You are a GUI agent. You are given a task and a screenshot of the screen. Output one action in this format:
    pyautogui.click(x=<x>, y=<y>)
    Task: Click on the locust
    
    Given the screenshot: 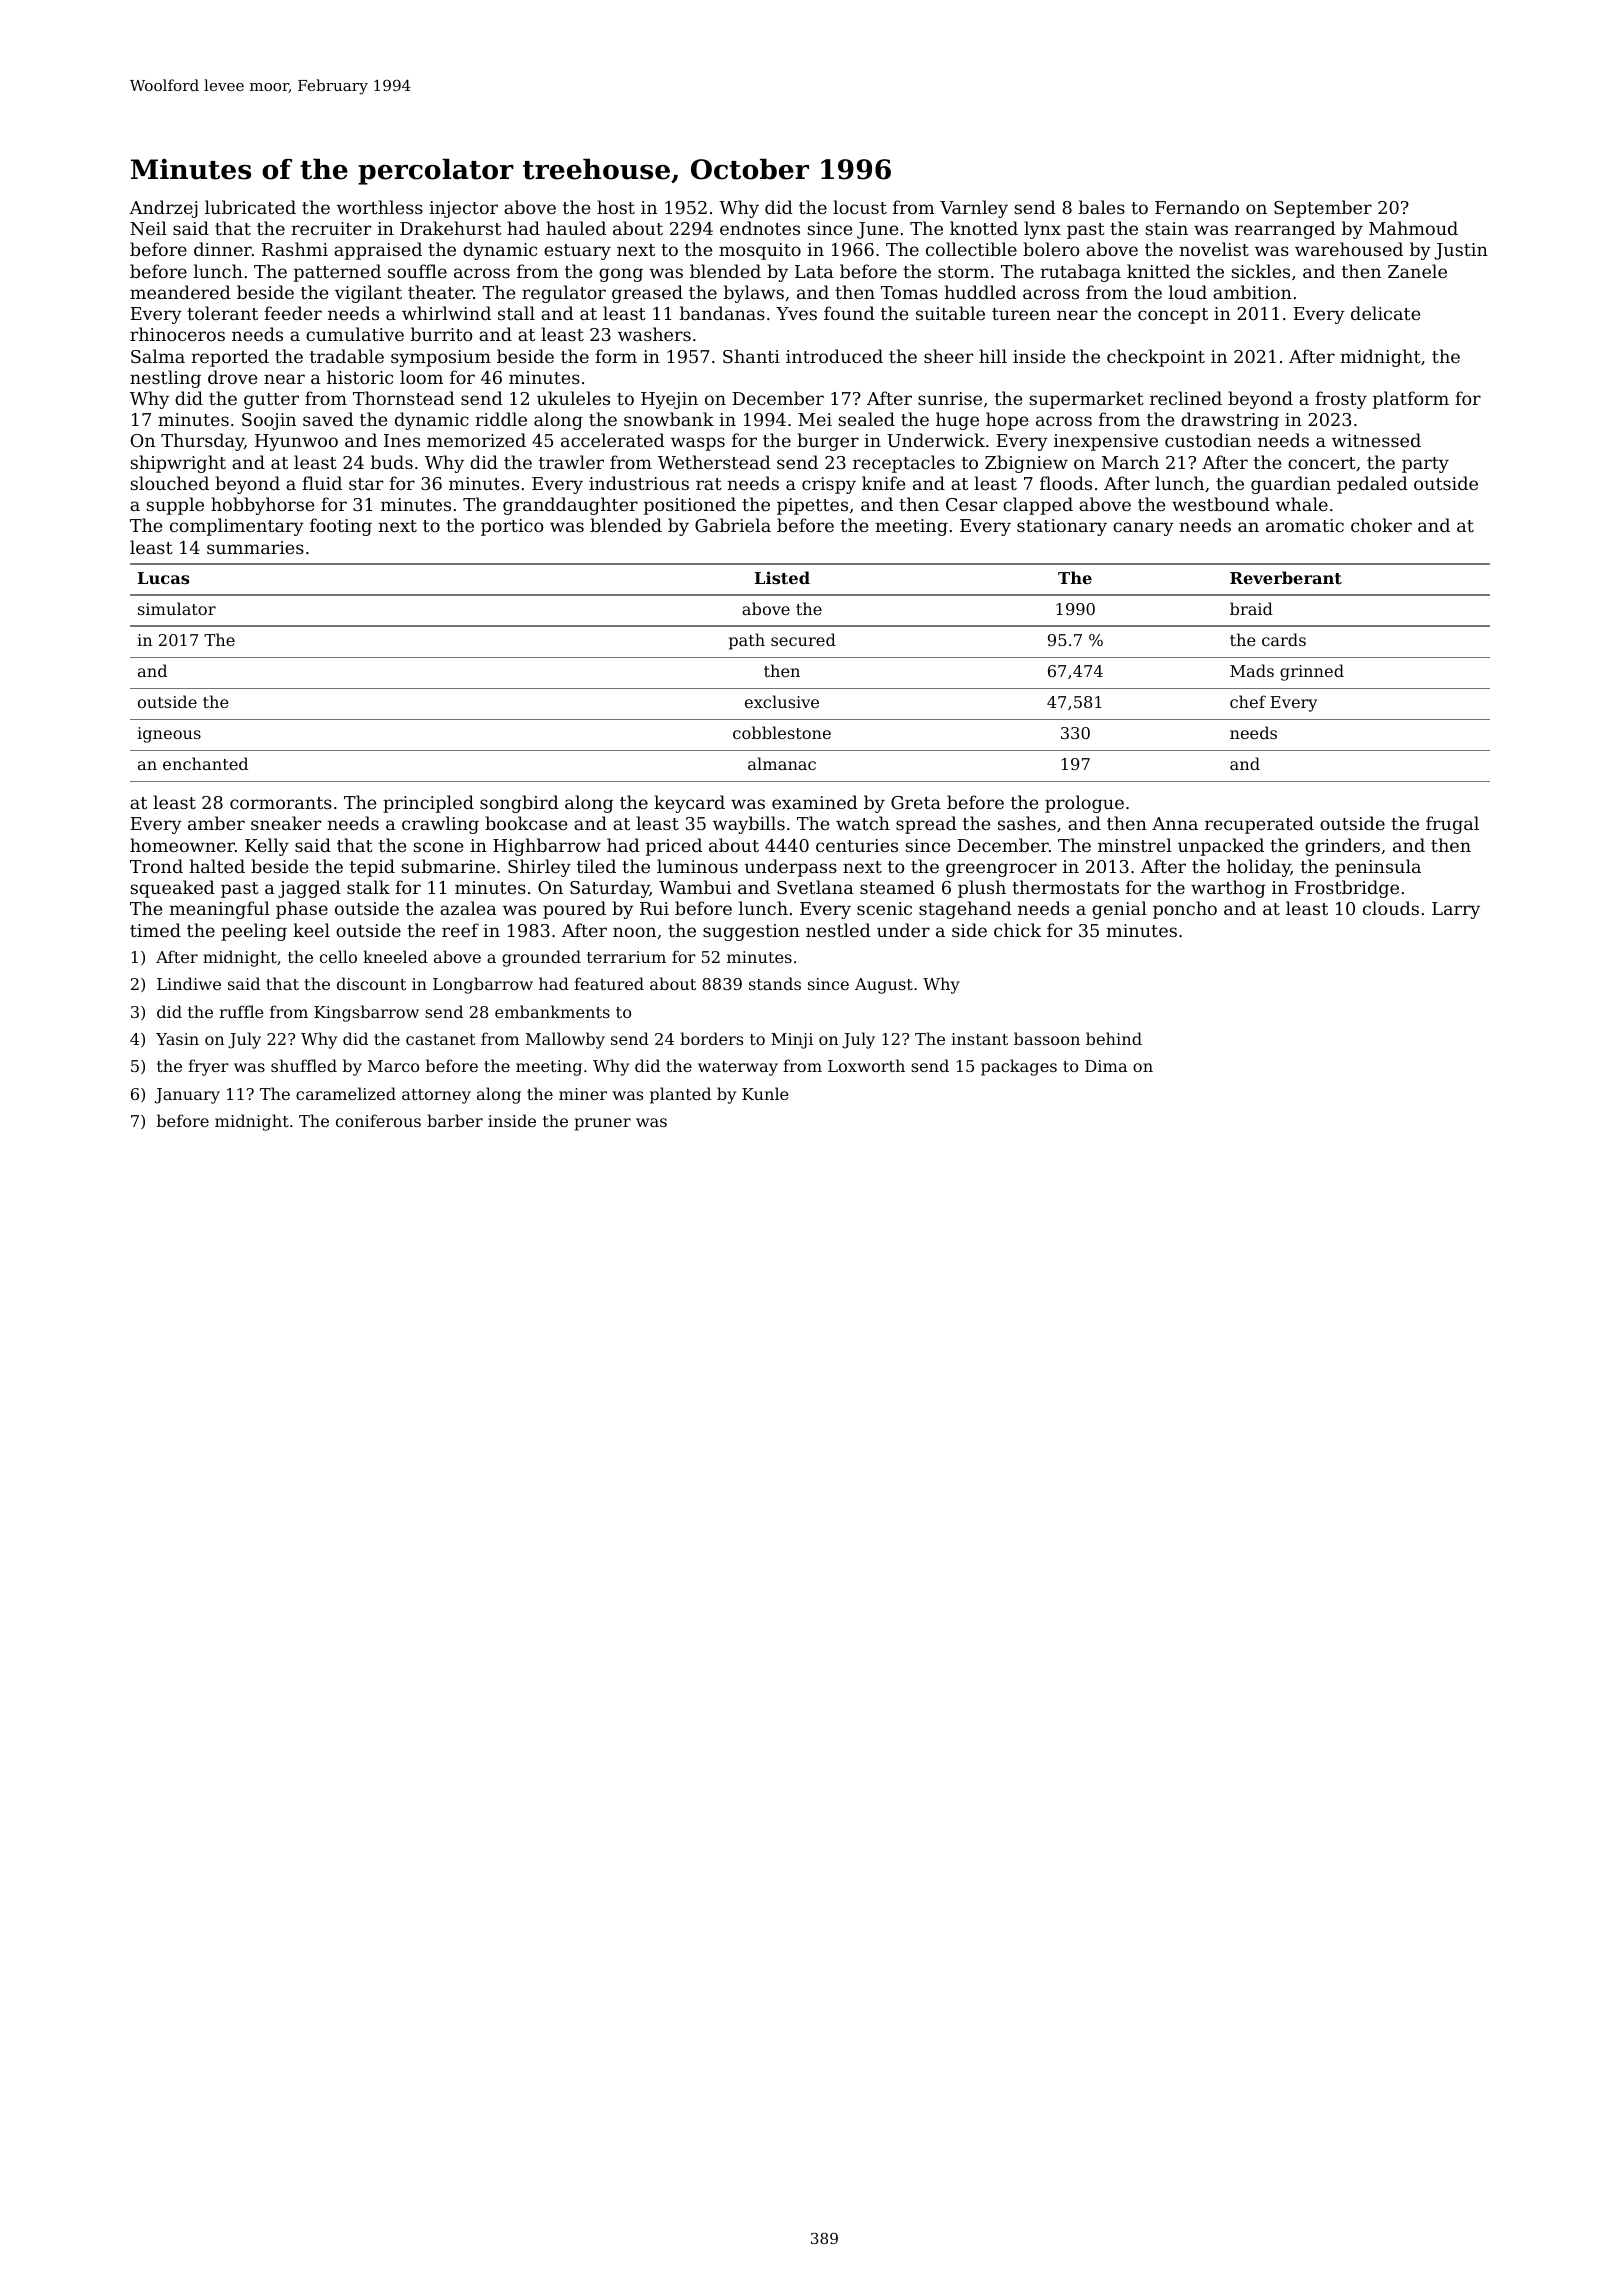 What is the action you would take?
    pyautogui.click(x=860, y=207)
